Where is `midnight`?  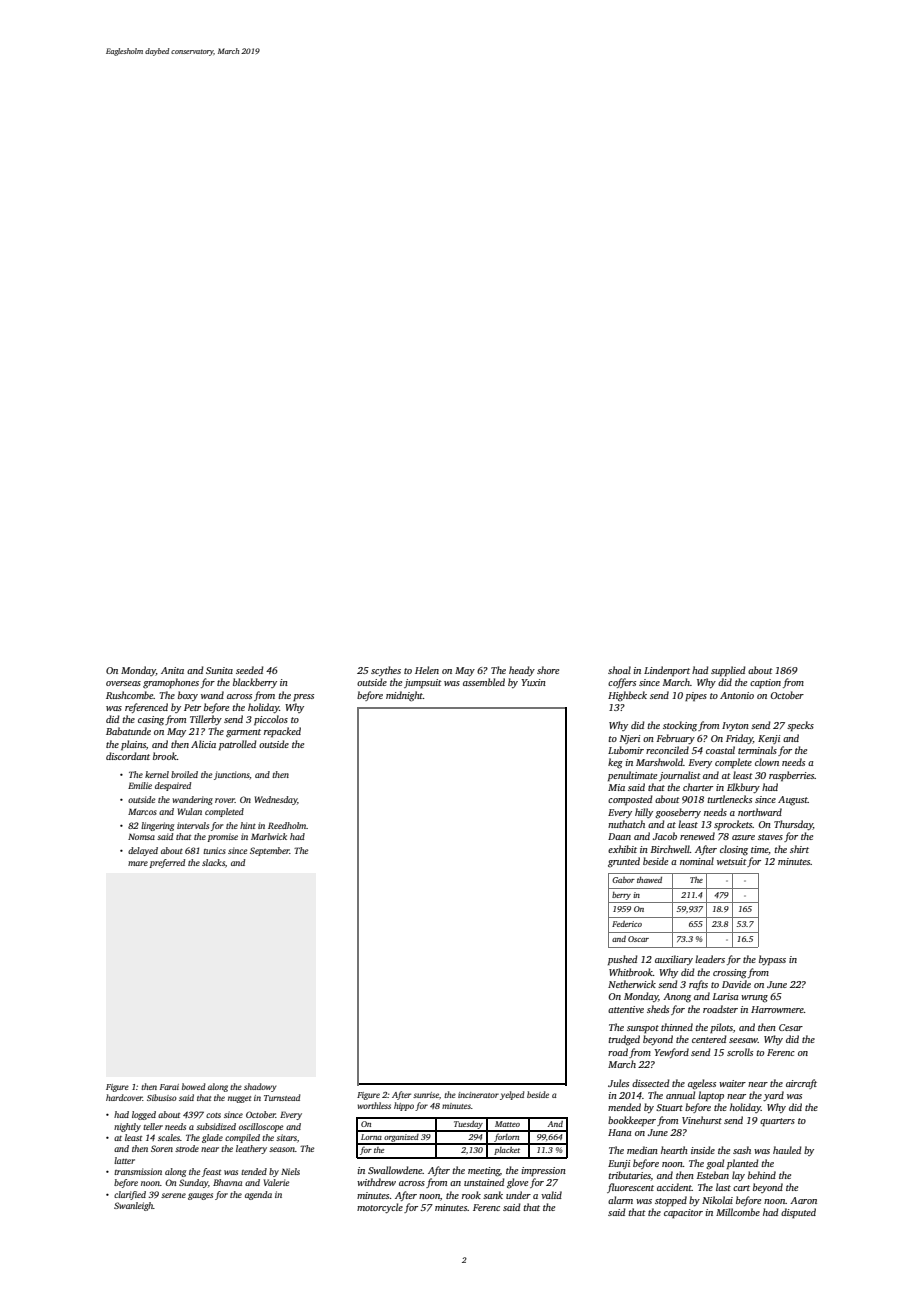 midnight is located at coordinates (404, 696).
